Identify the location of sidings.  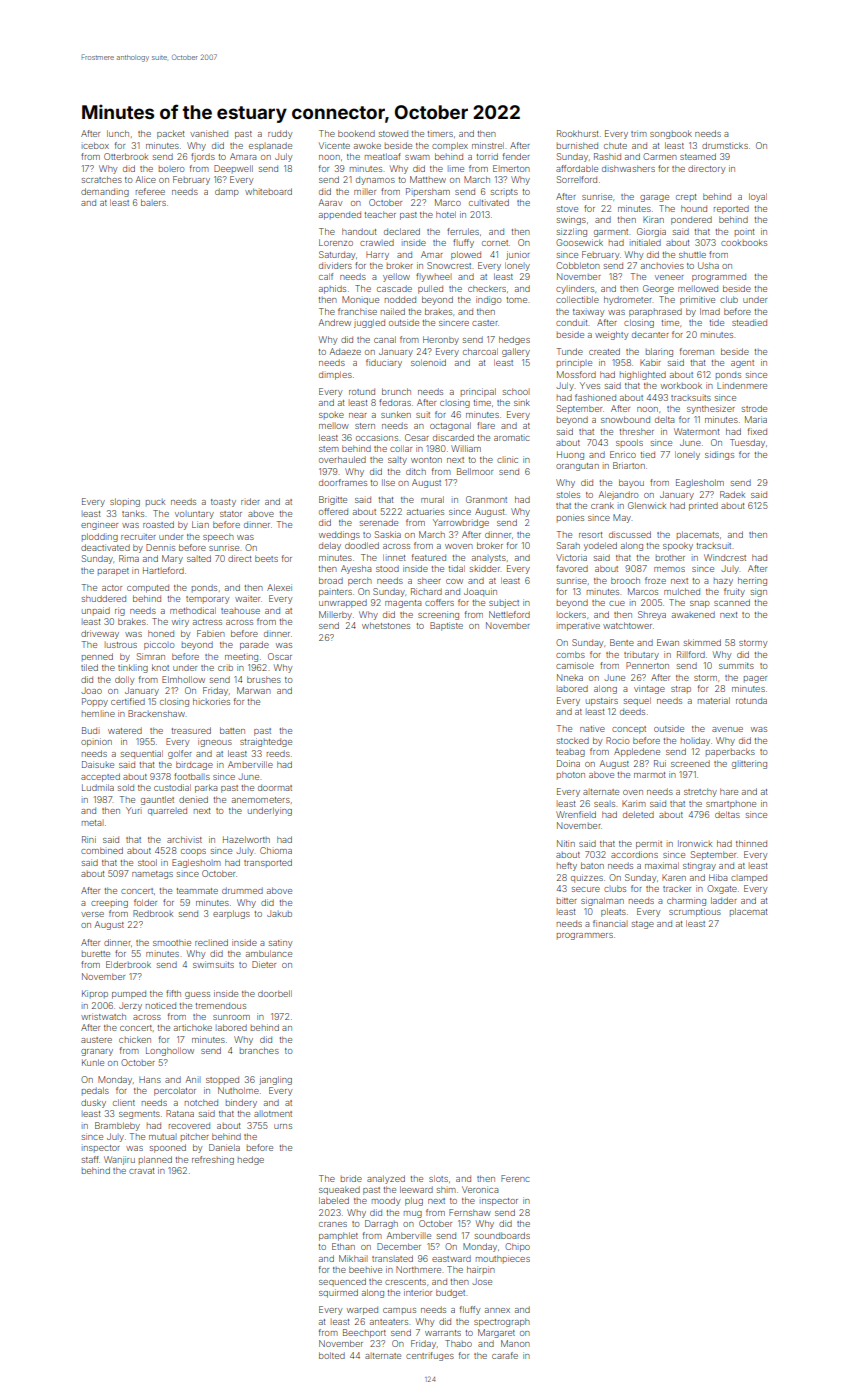
(719, 455).
